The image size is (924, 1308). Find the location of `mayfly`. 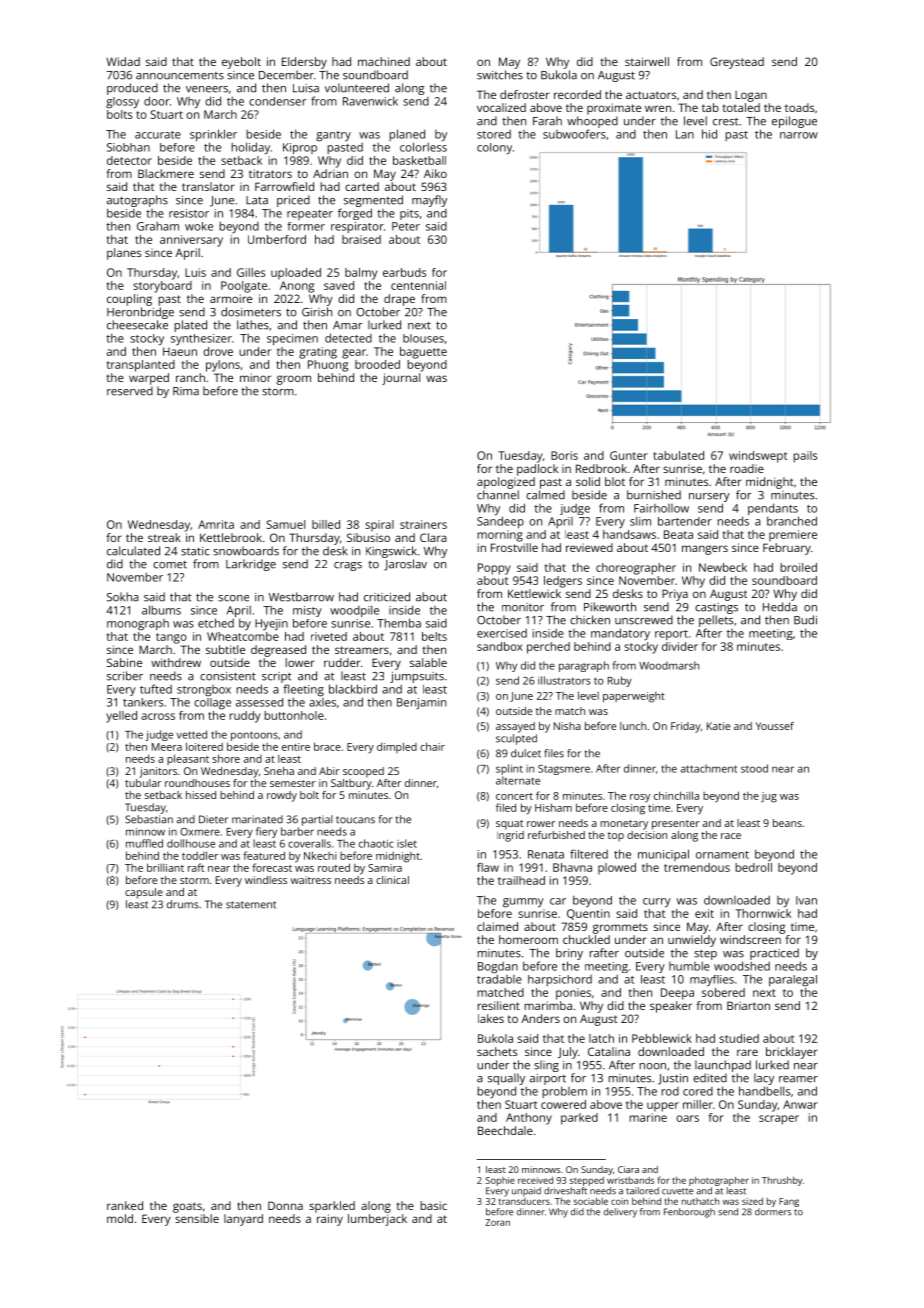

mayfly is located at coordinates (429, 201).
